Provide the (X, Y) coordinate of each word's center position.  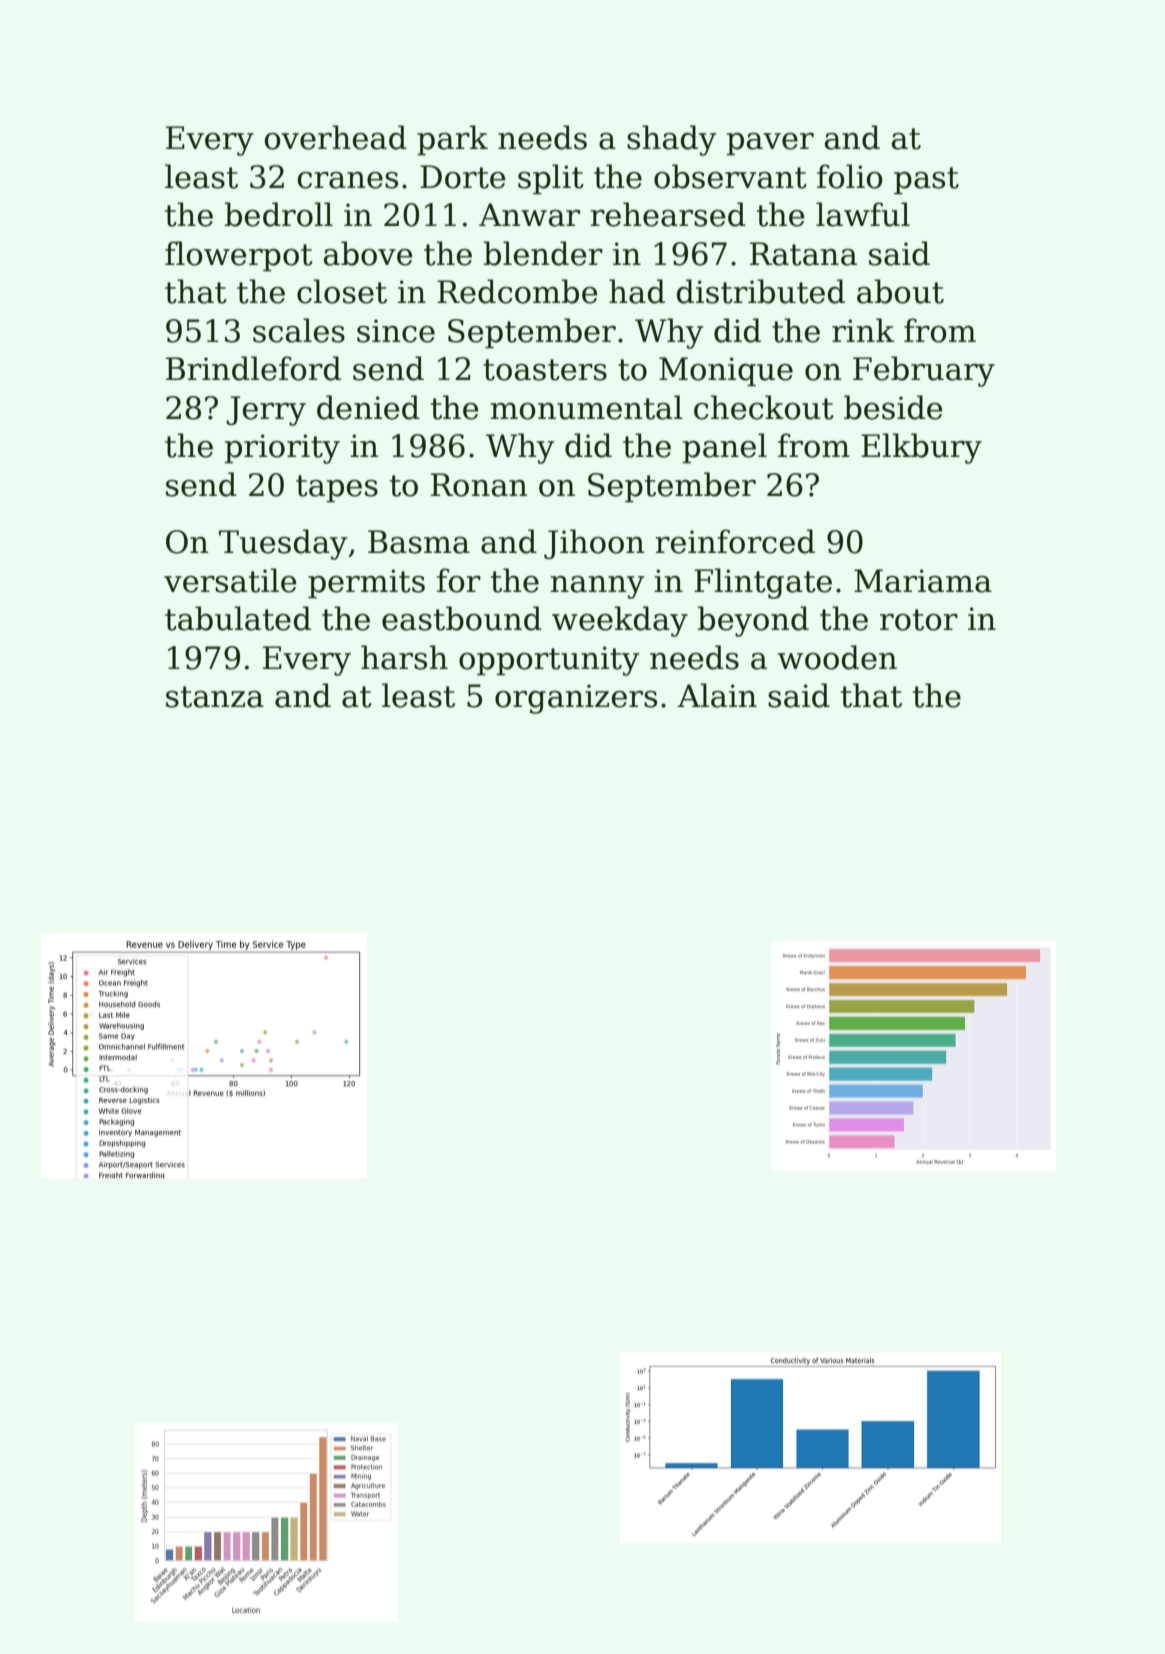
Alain (717, 695)
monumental (587, 407)
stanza (215, 697)
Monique (726, 371)
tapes (337, 488)
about (900, 291)
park (452, 140)
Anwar (529, 215)
